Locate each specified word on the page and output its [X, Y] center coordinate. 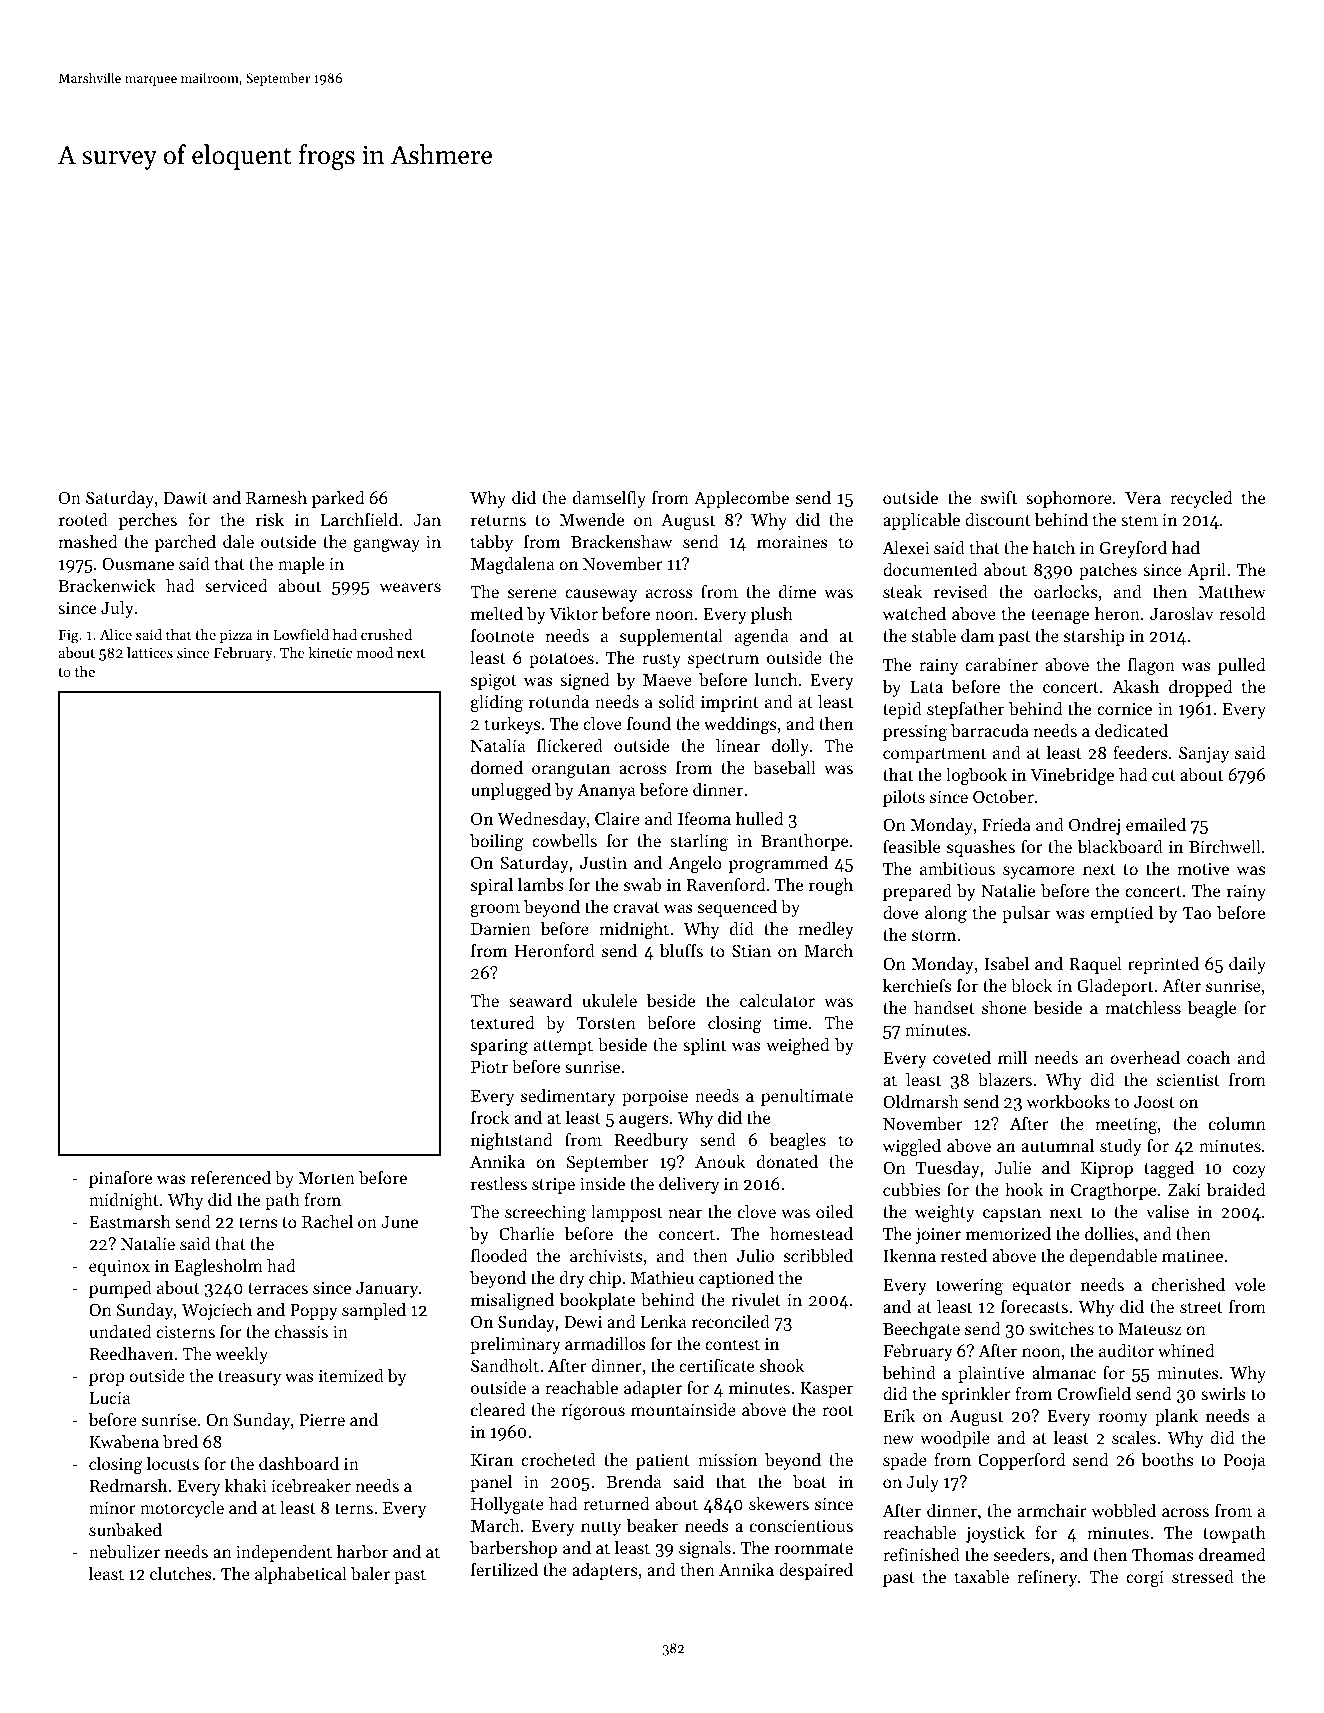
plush [772, 615]
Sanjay [1204, 755]
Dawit [185, 498]
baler [370, 1573]
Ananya [606, 792]
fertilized [504, 1569]
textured [502, 1022]
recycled [1201, 499]
